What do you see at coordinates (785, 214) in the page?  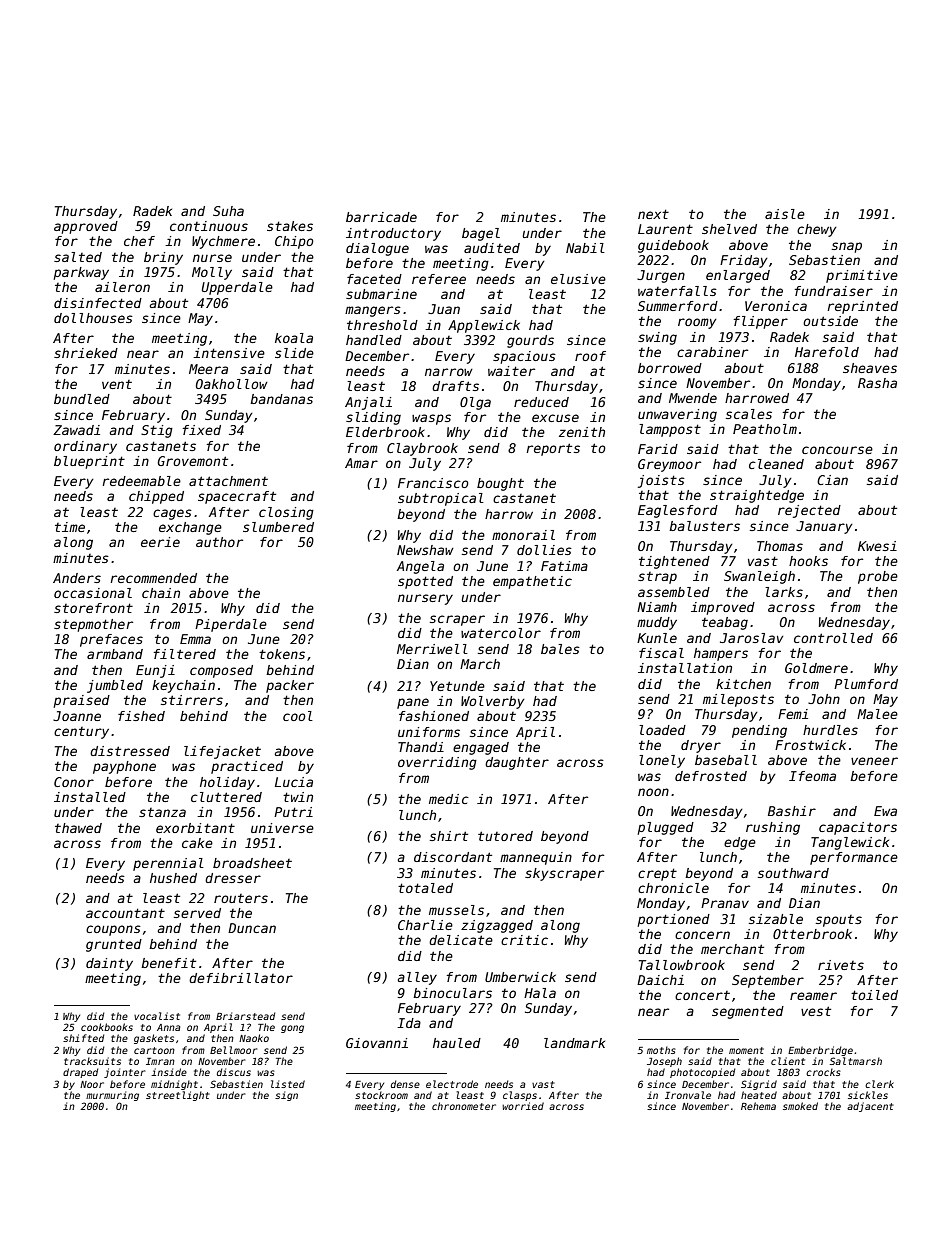 I see `aisle` at bounding box center [785, 214].
